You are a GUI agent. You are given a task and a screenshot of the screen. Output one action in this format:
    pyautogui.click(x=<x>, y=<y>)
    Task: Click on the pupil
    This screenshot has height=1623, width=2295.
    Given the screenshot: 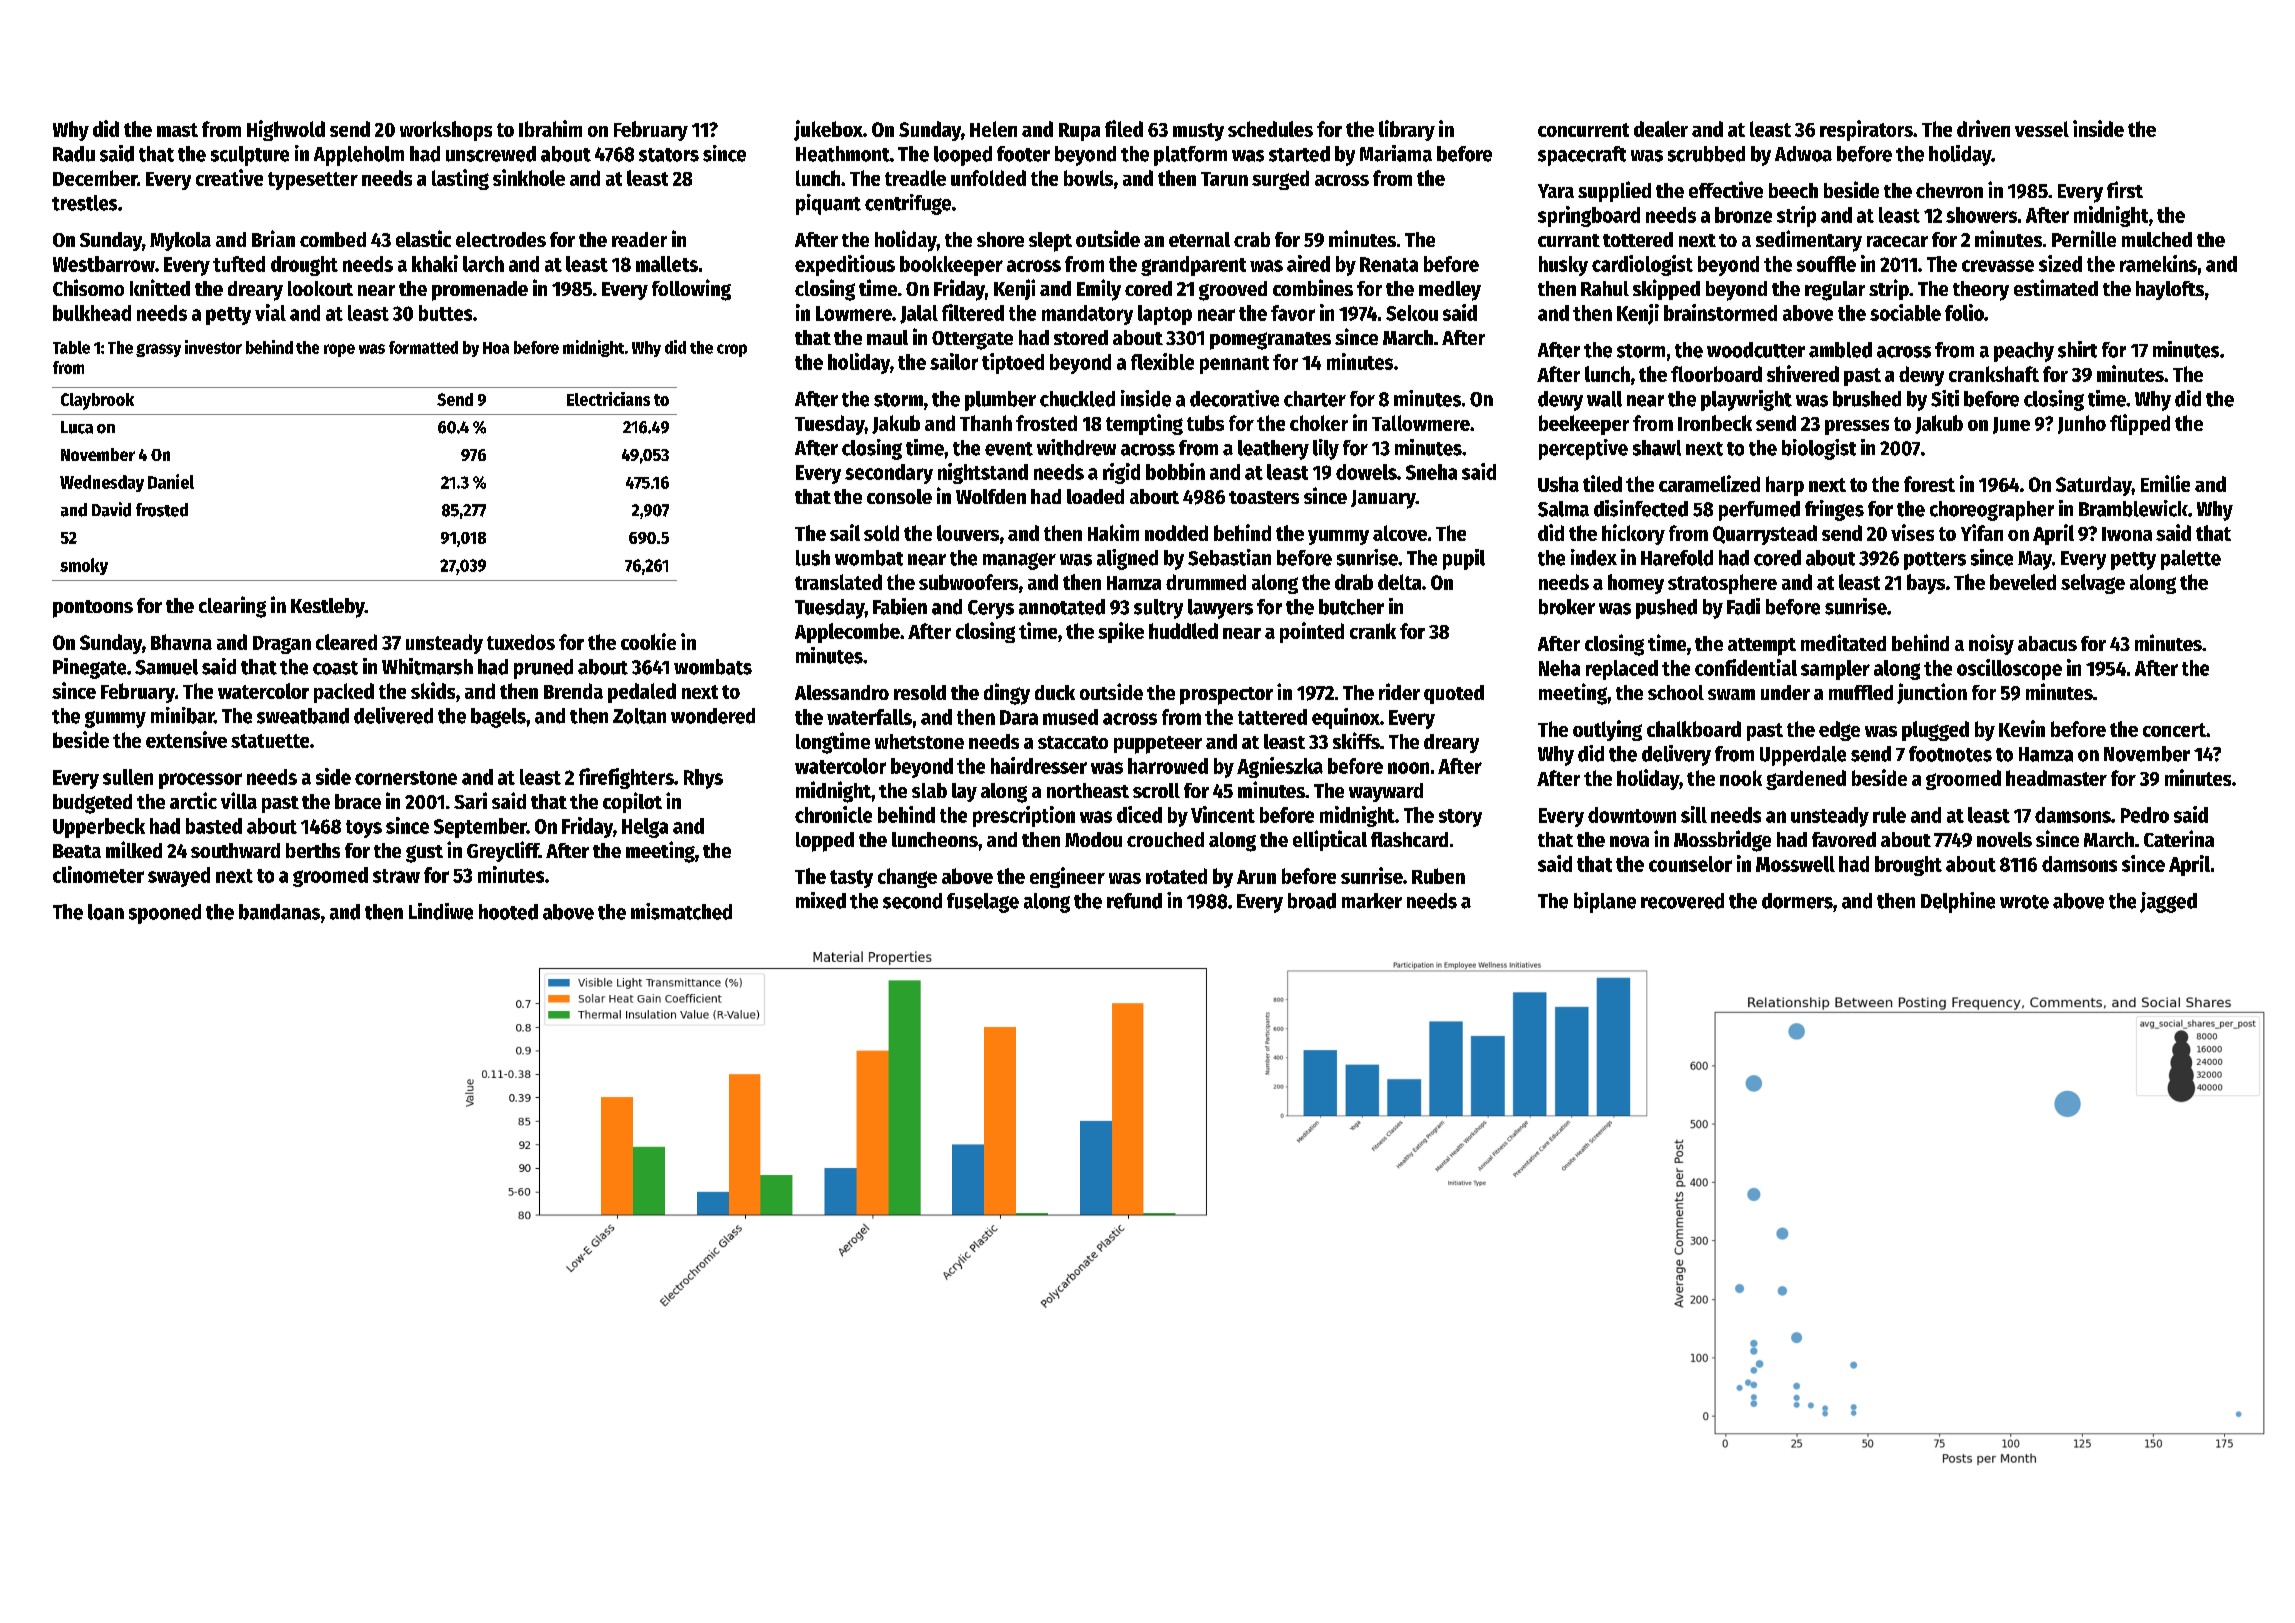 What is the action you would take?
    pyautogui.click(x=1464, y=559)
